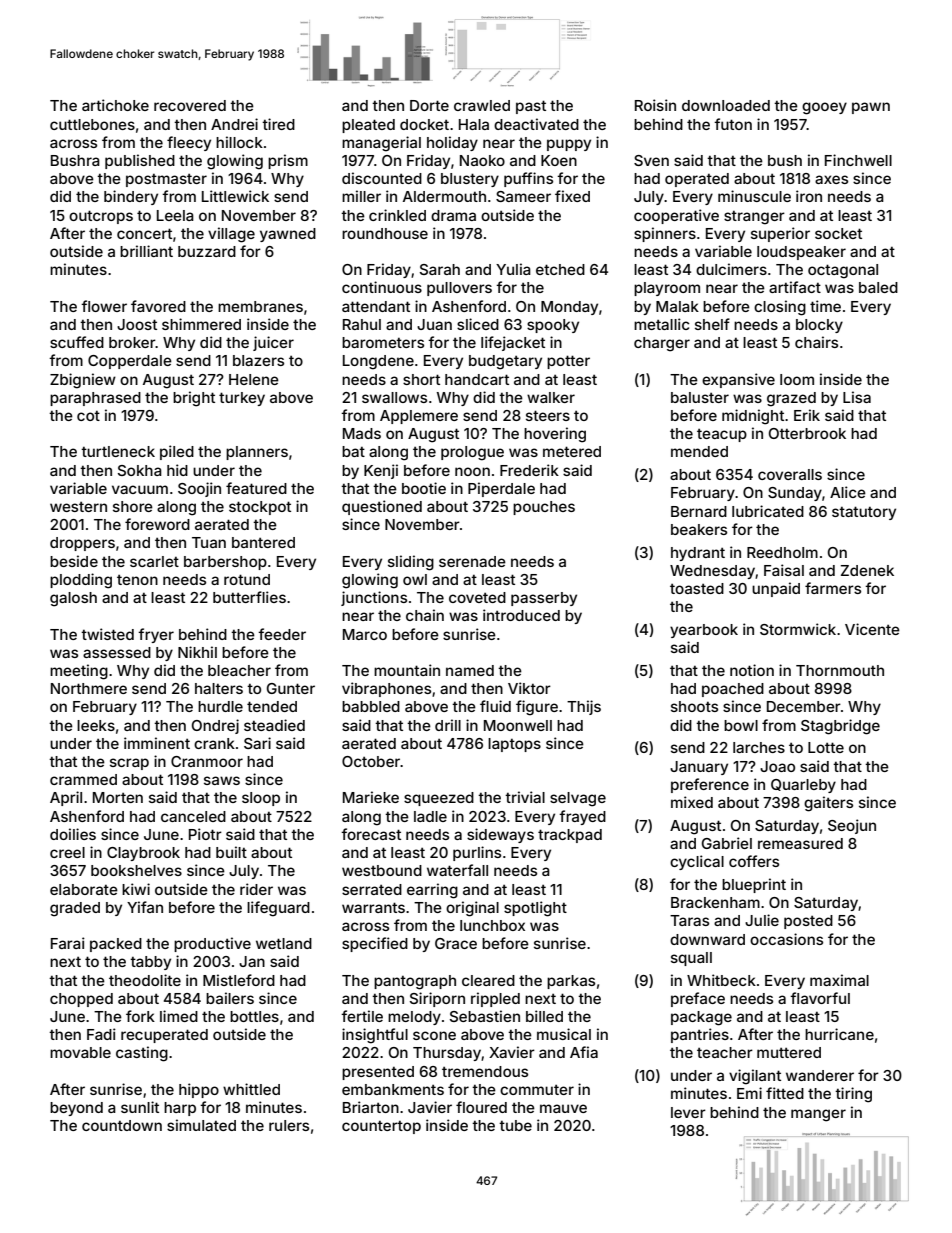  I want to click on Seojun, so click(852, 826).
